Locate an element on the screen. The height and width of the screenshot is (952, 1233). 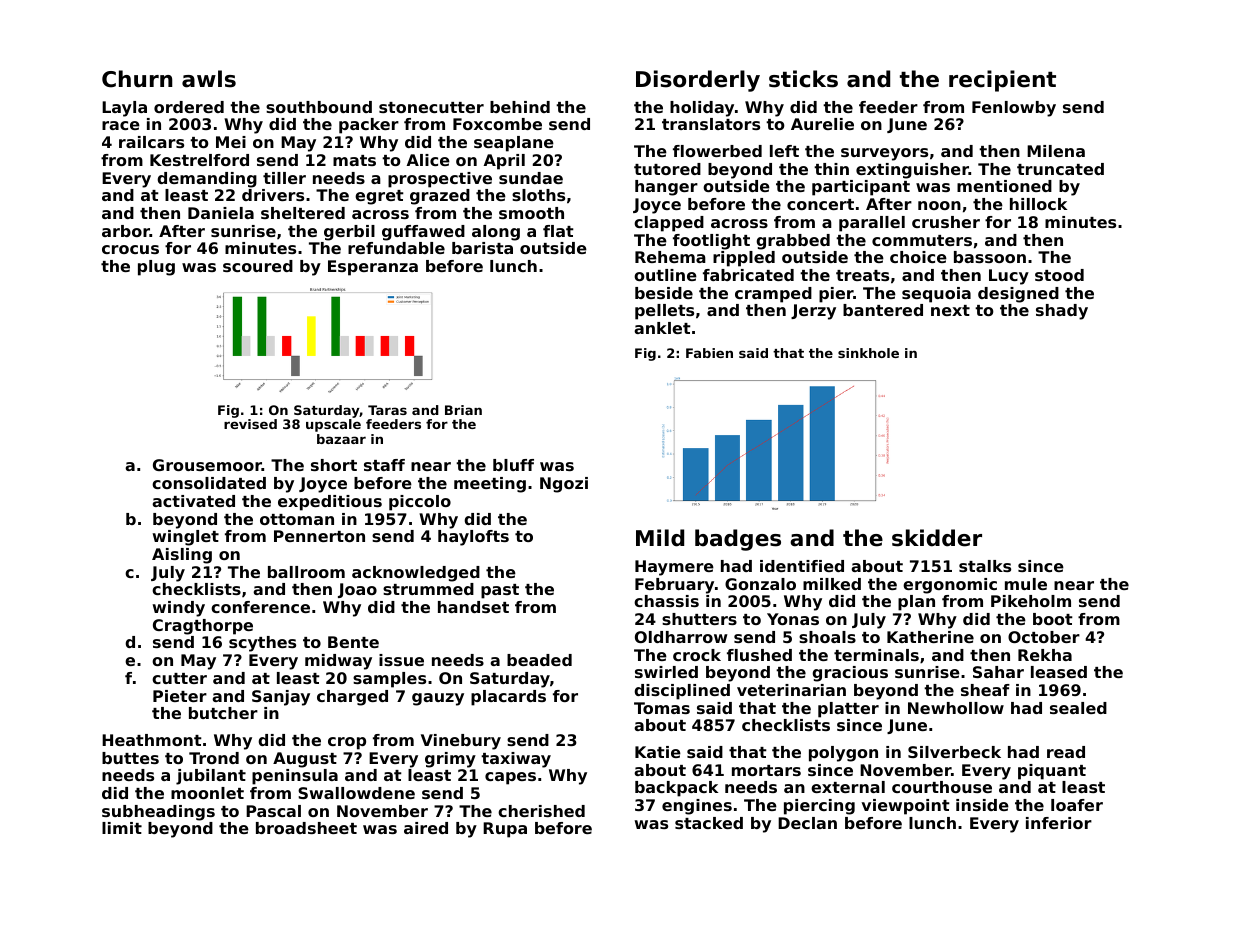
boot is located at coordinates (1053, 619).
